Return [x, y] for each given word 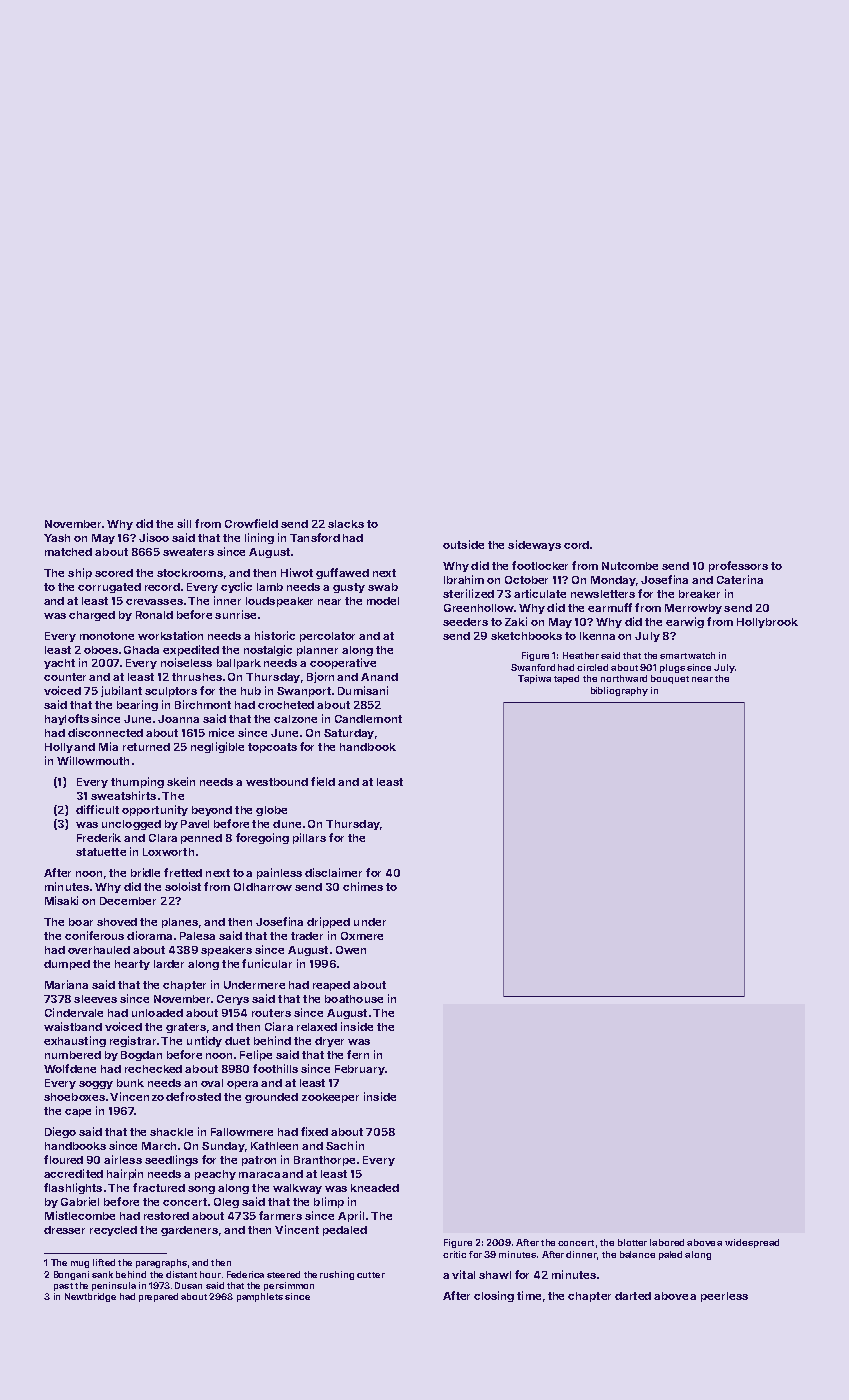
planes [180, 923]
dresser [64, 1230]
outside [463, 544]
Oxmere [362, 936]
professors [738, 566]
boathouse [354, 999]
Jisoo [154, 537]
